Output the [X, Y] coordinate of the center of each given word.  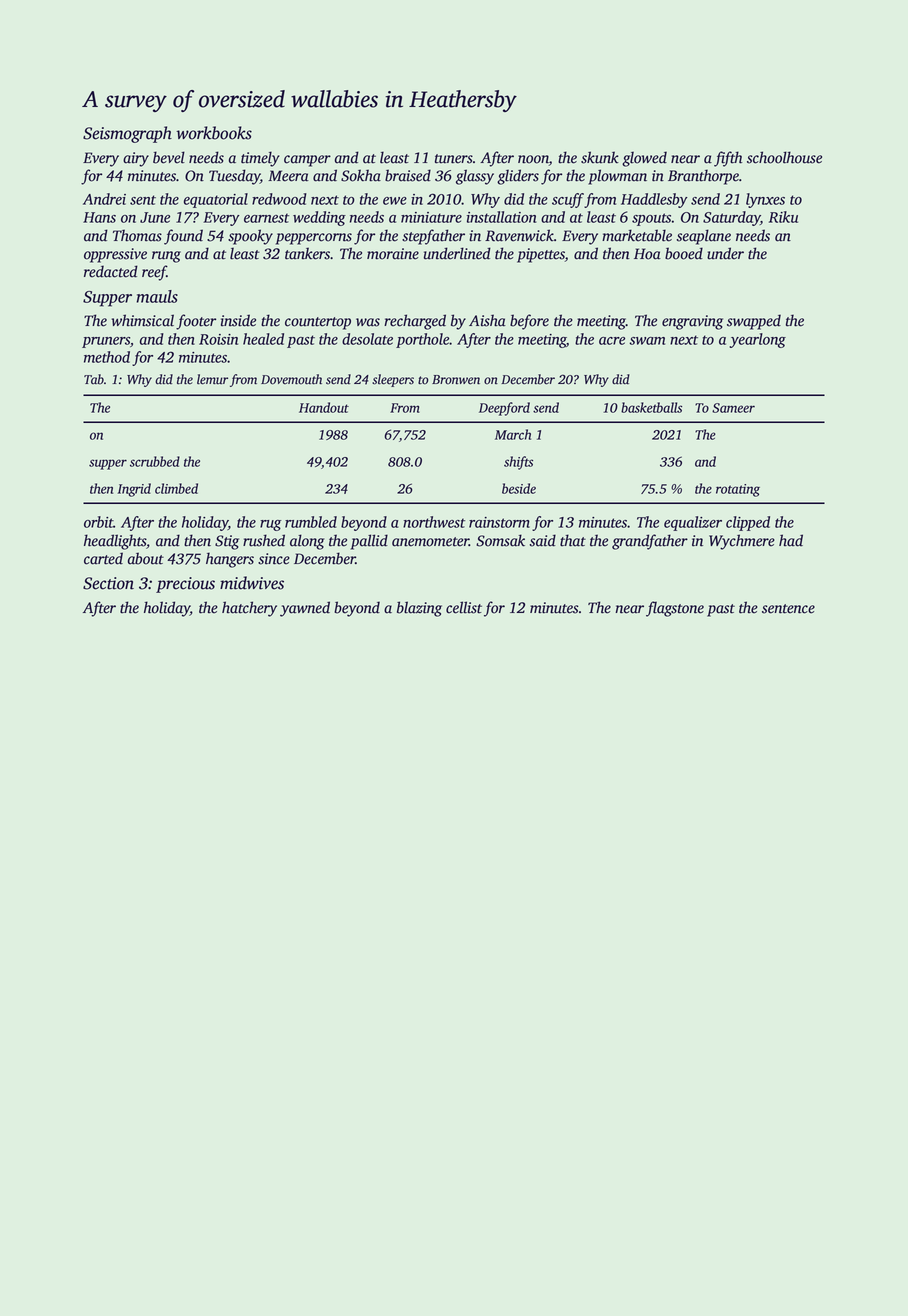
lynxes [765, 200]
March [513, 434]
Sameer [733, 408]
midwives [252, 583]
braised [408, 175]
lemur [212, 379]
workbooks [214, 133]
